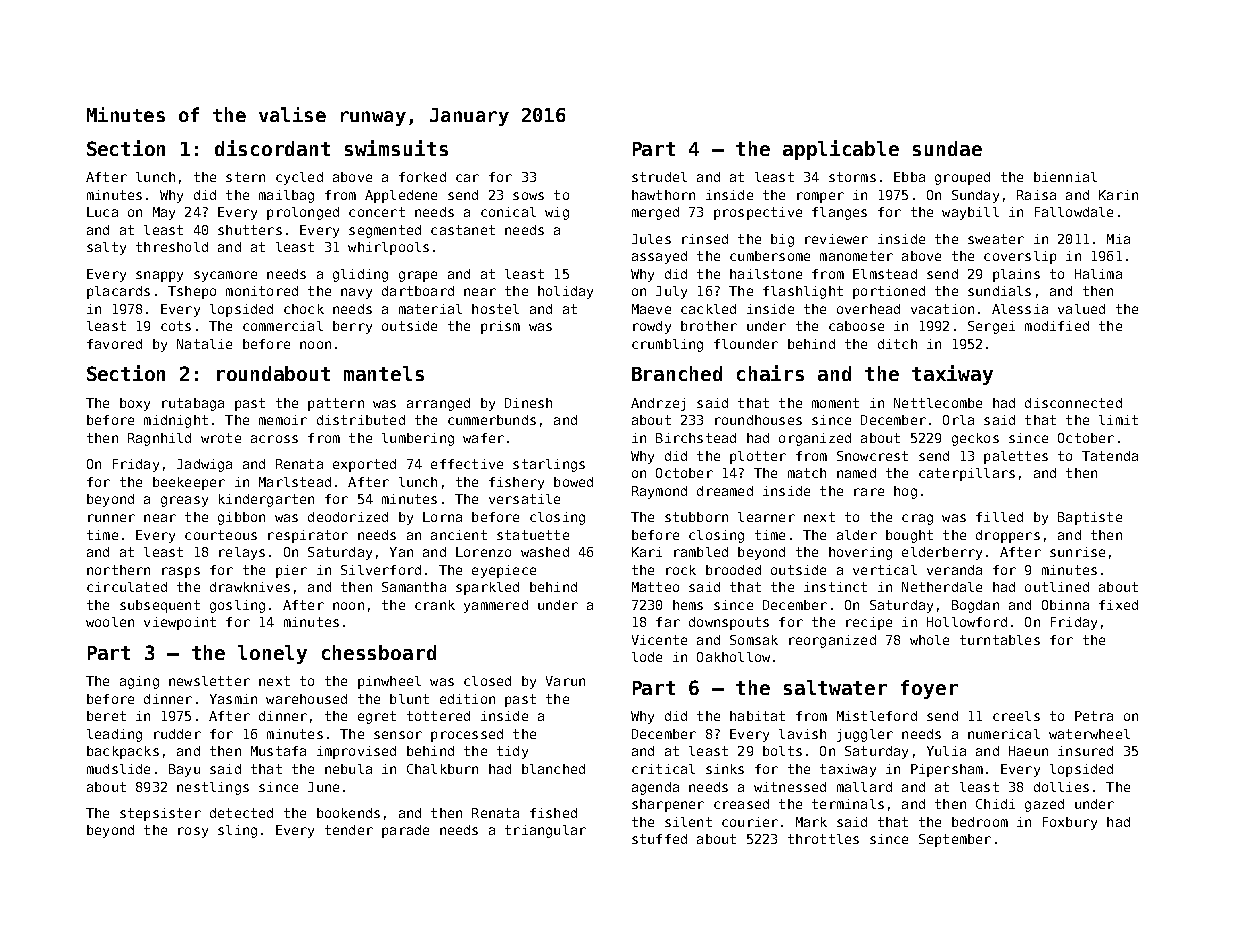  I want to click on September, so click(955, 840).
